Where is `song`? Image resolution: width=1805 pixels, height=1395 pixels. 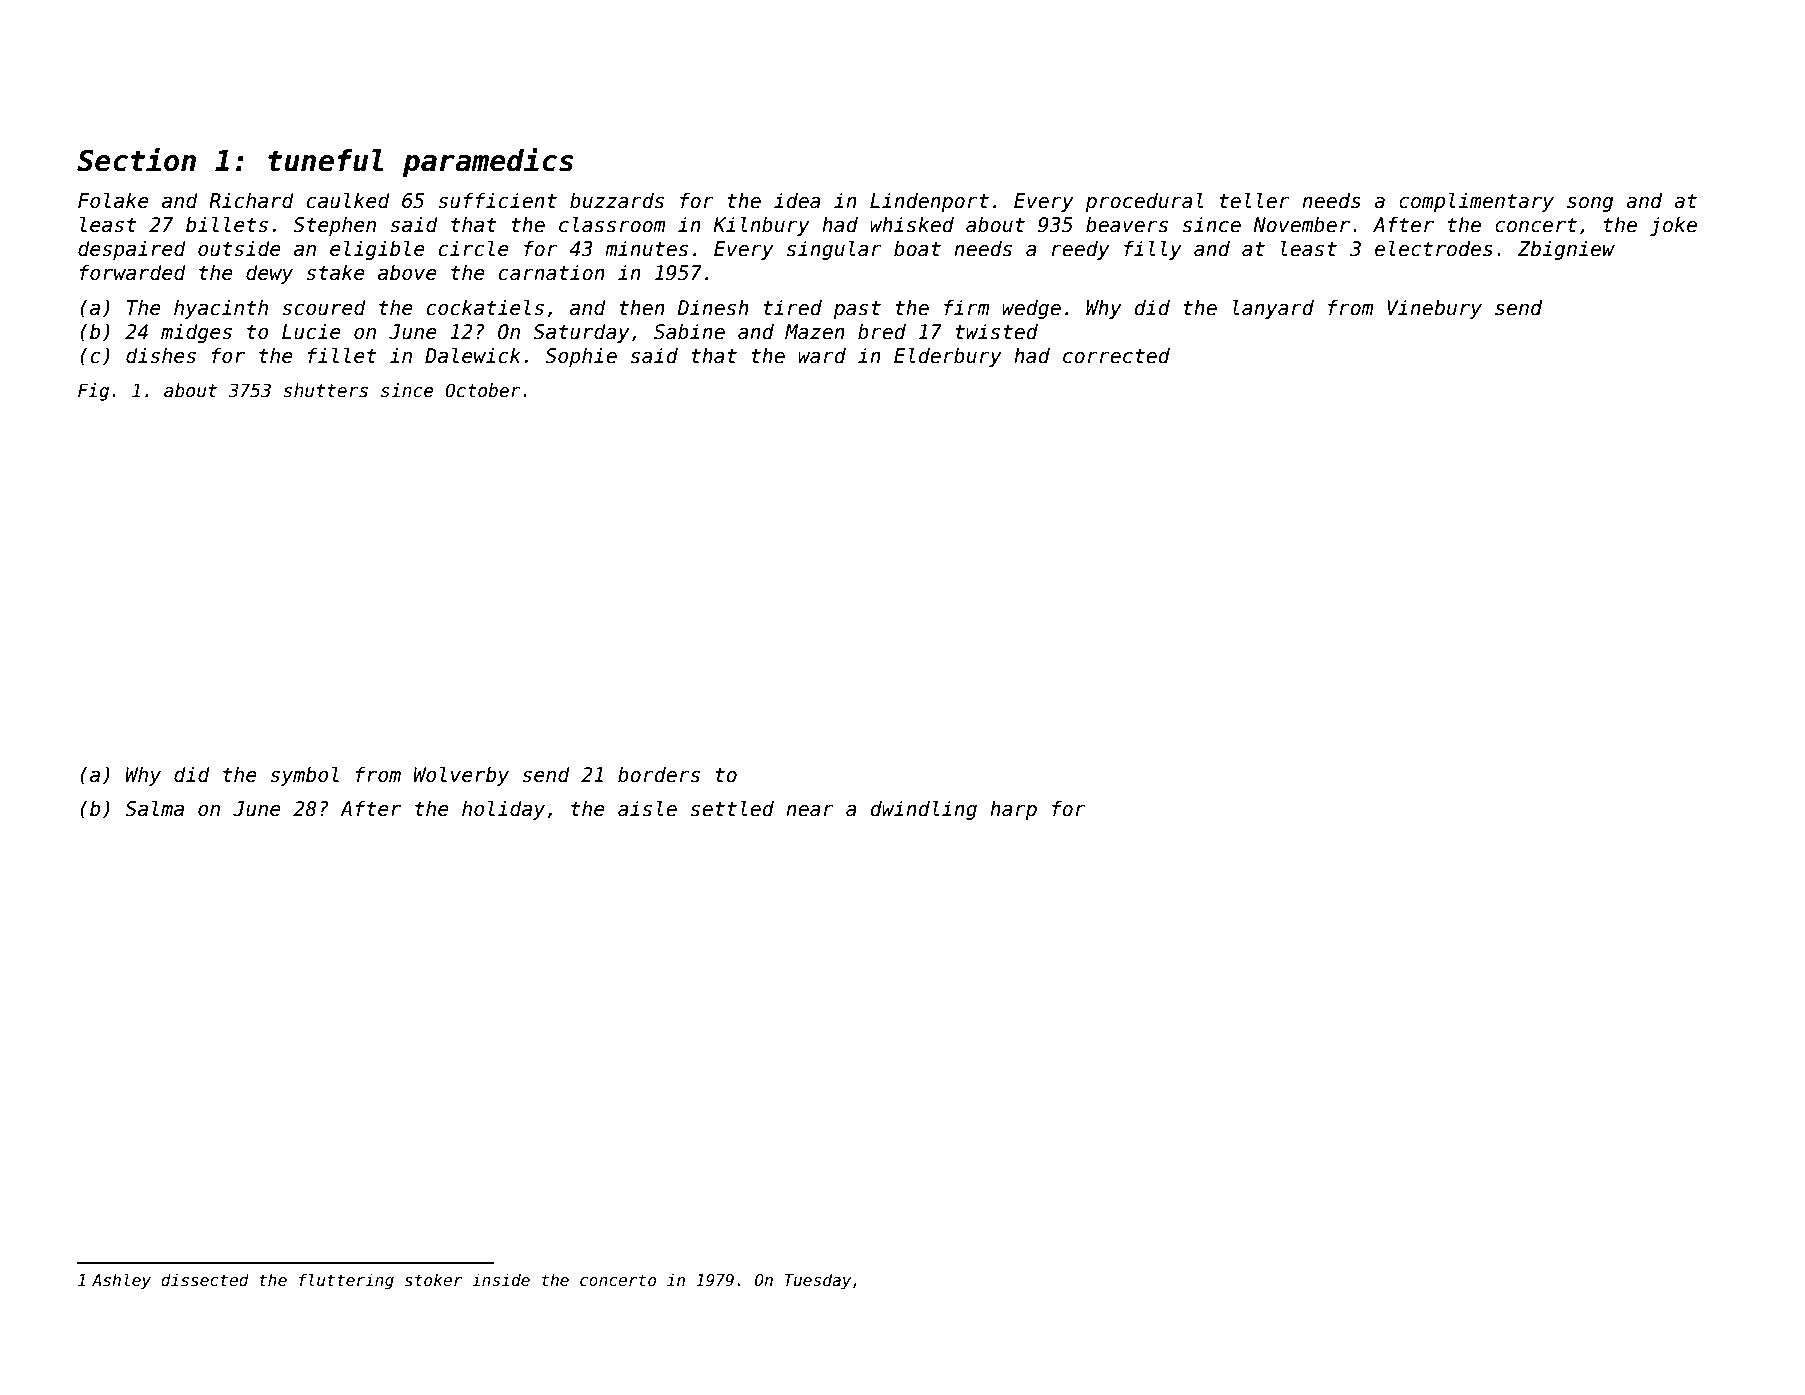 song is located at coordinates (1590, 204).
